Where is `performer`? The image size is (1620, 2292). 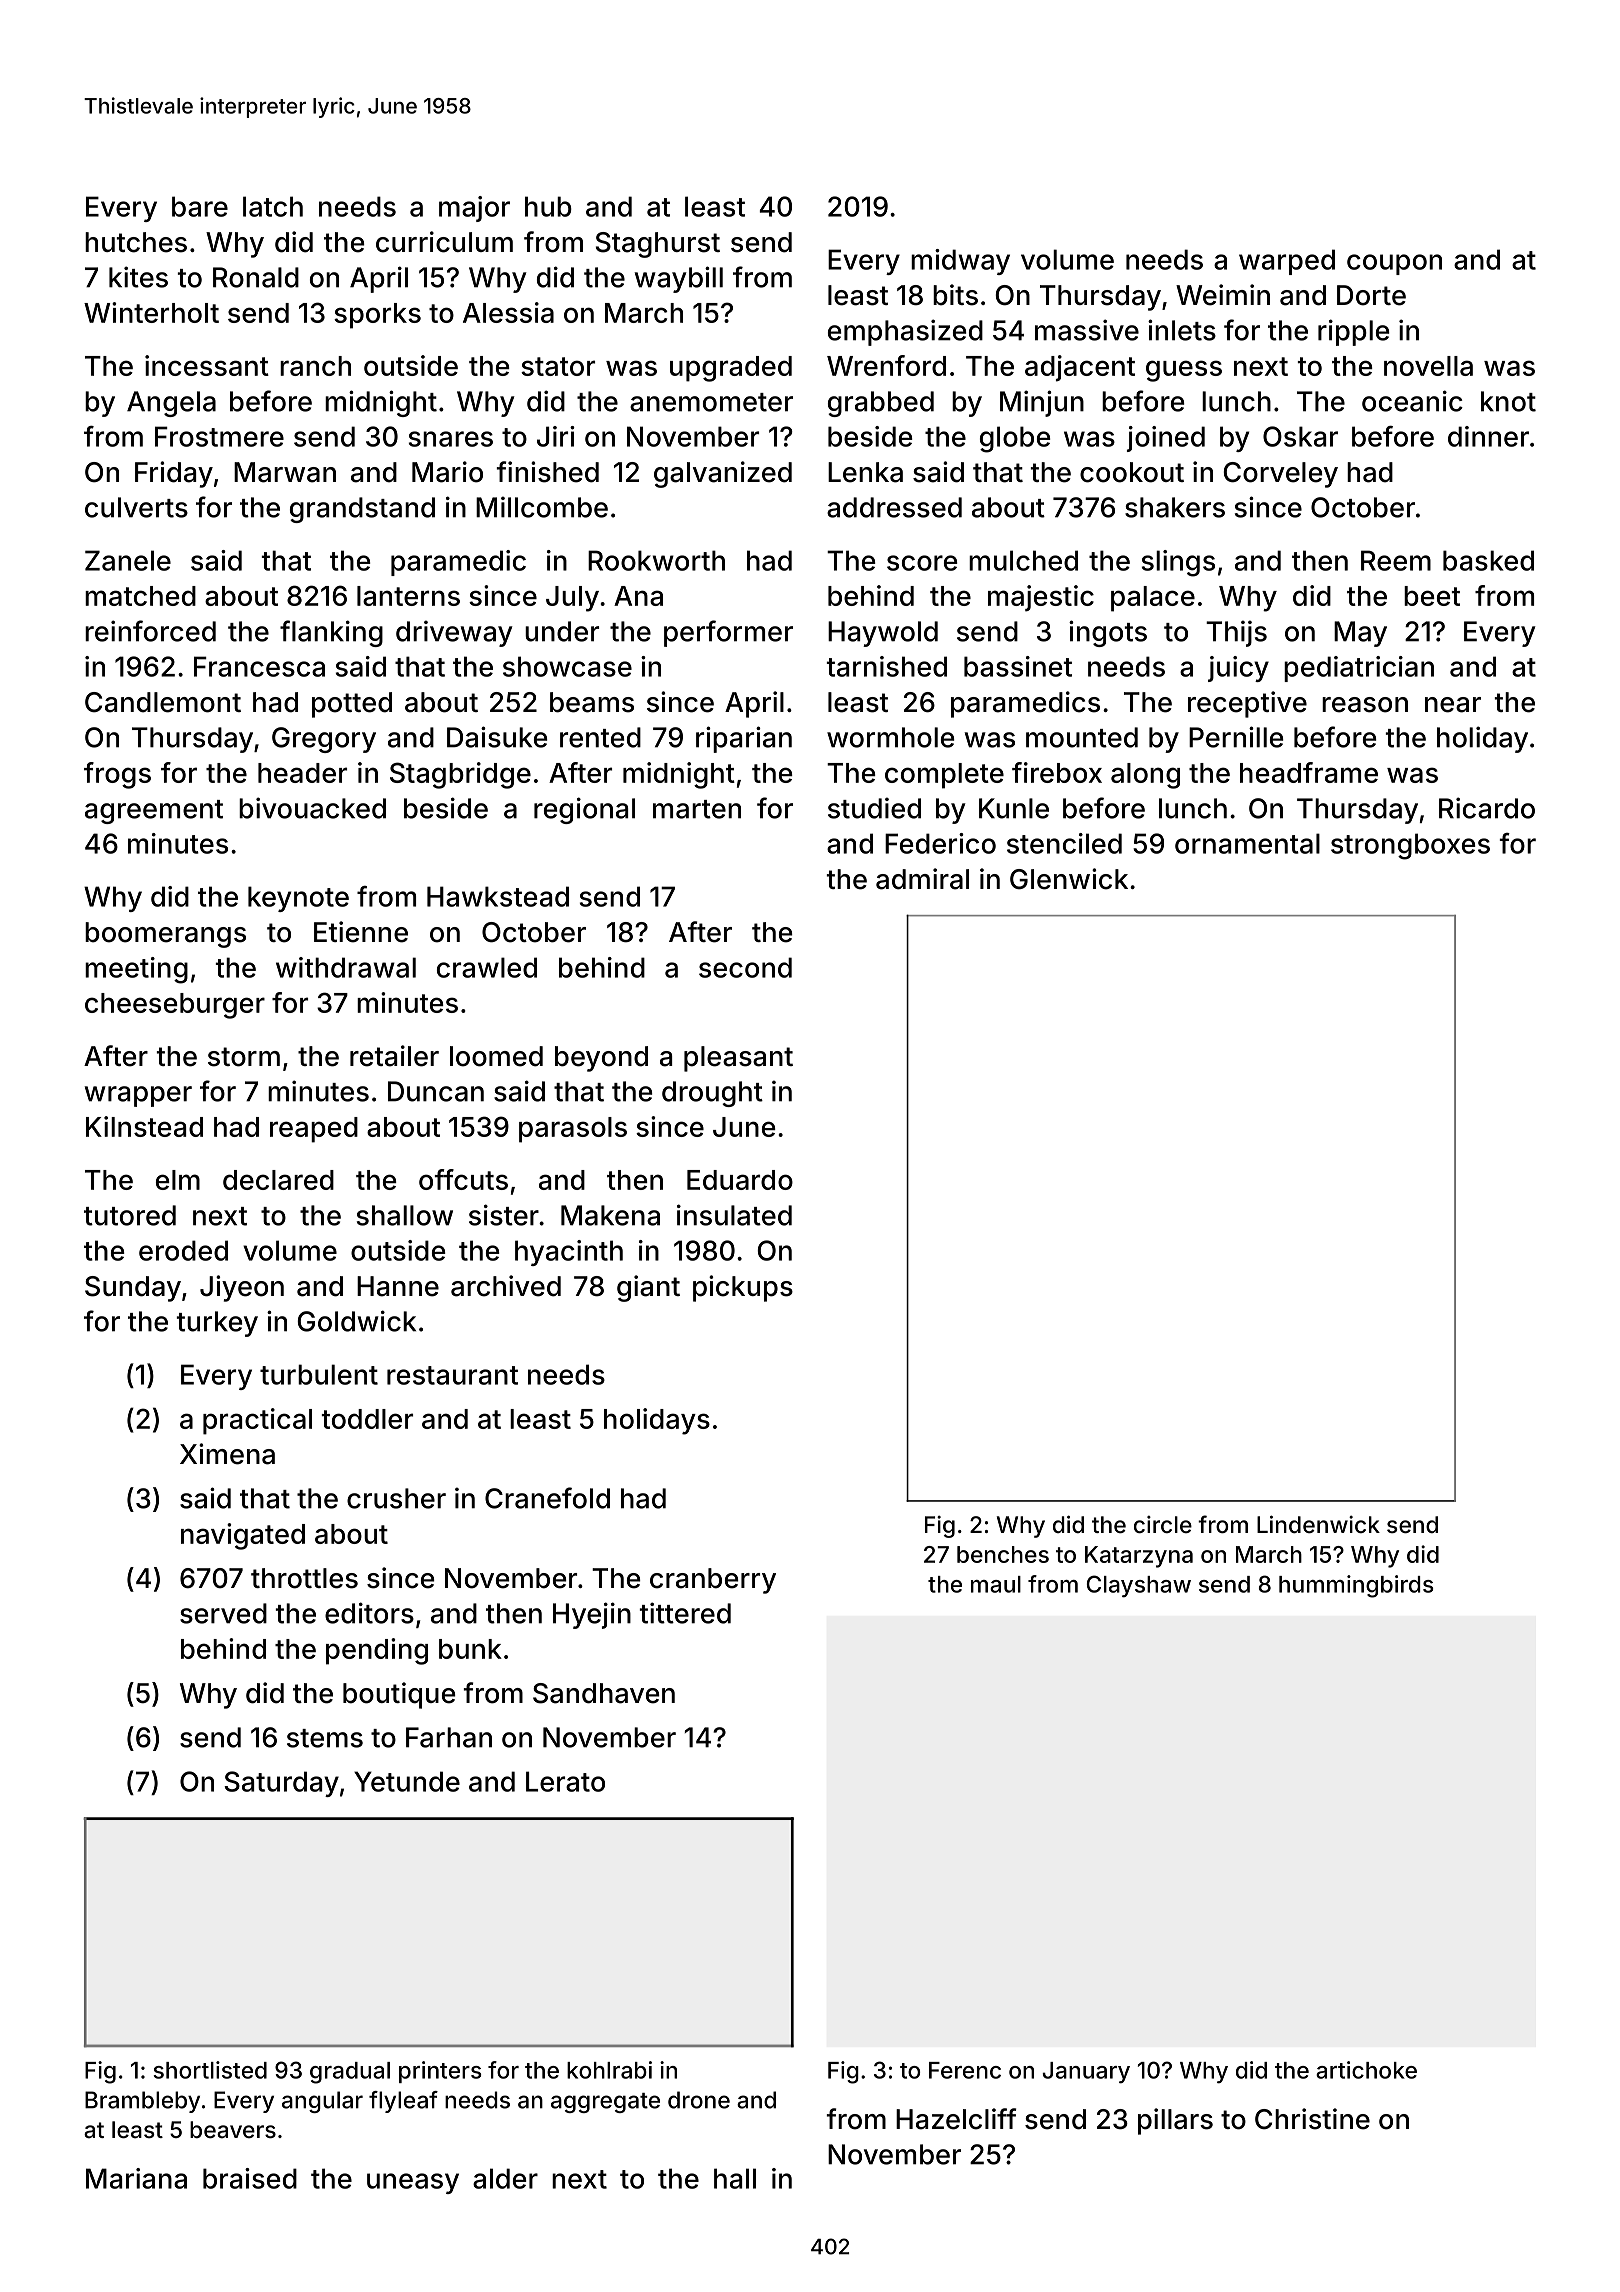
performer is located at coordinates (728, 633).
